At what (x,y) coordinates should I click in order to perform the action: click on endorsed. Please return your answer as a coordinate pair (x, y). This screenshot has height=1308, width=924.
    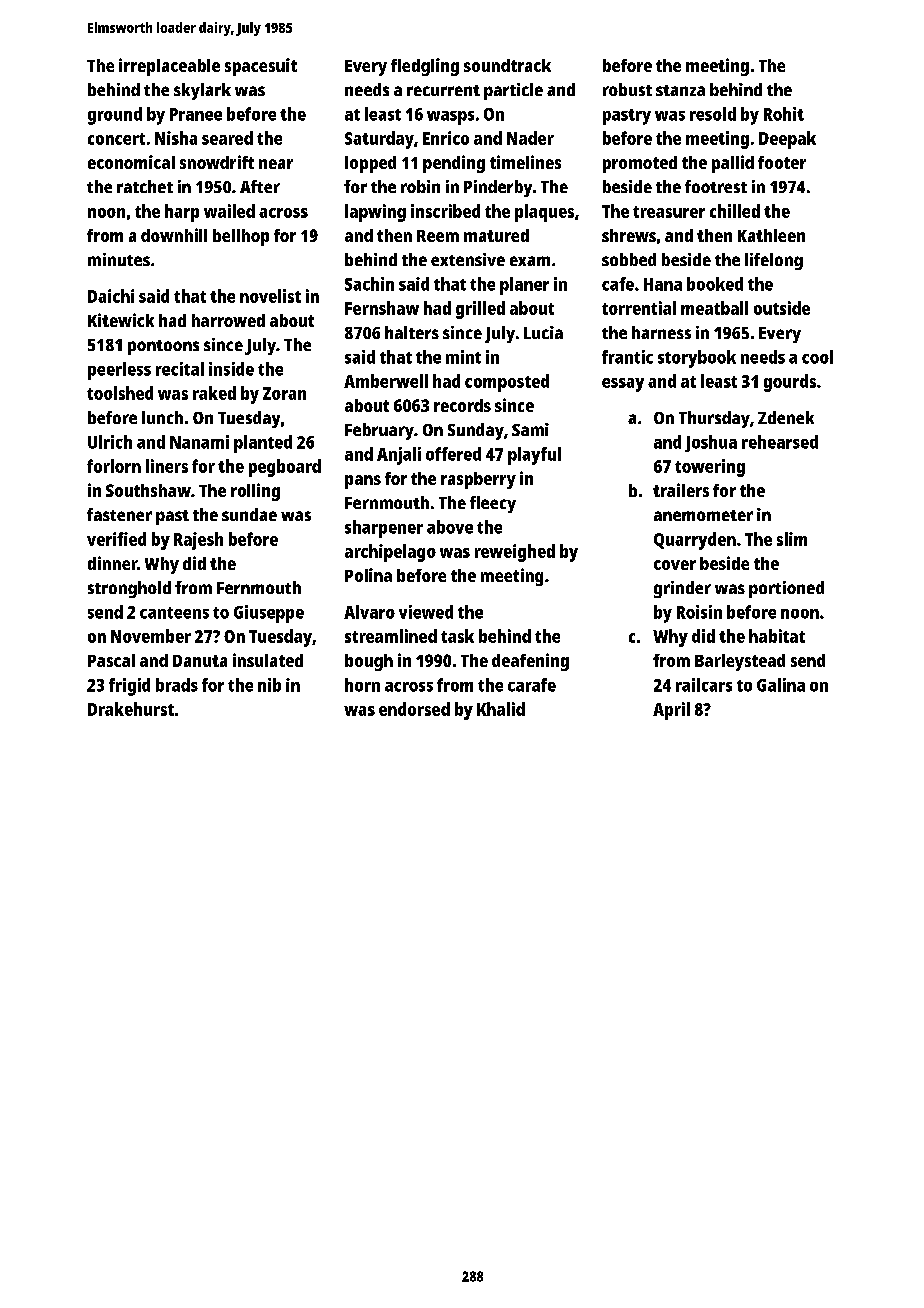
    Looking at the image, I should click on (414, 709).
